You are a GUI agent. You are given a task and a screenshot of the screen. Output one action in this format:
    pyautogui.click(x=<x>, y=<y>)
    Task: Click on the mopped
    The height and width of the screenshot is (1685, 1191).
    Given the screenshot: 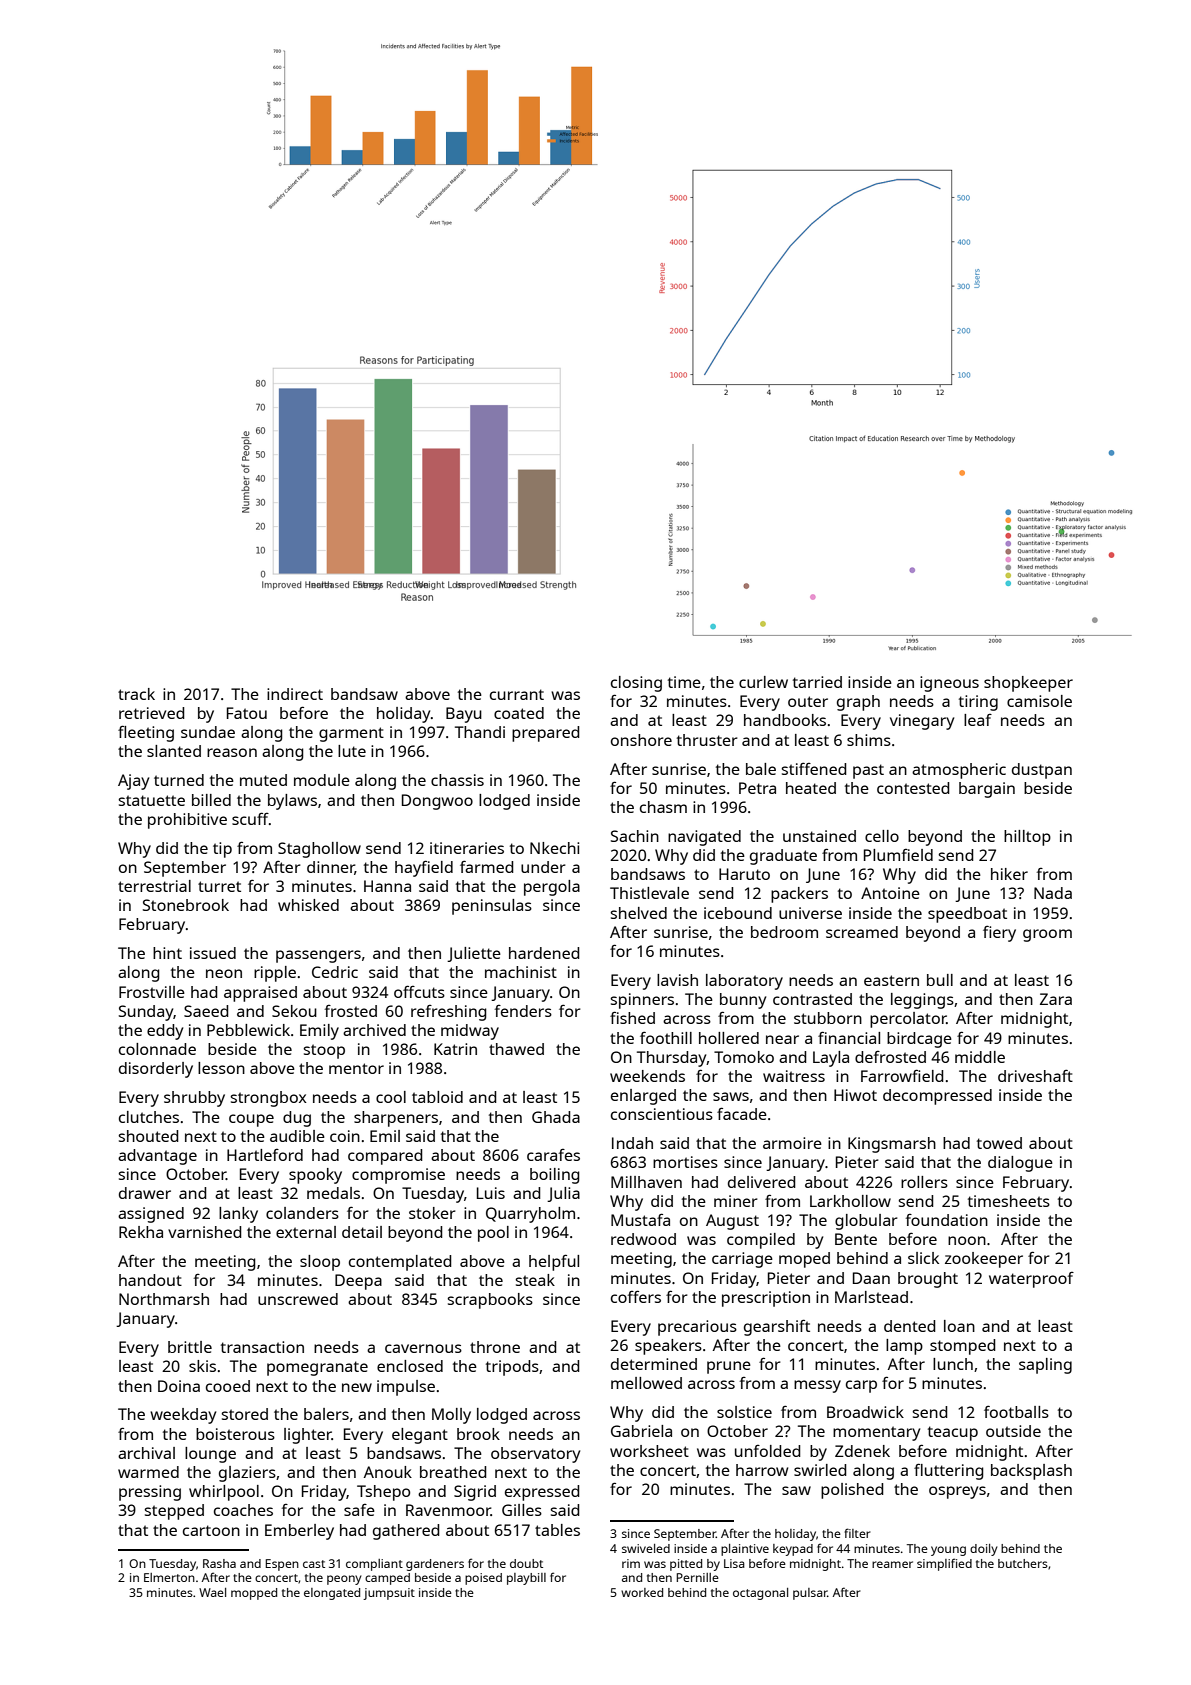 What is the action you would take?
    pyautogui.click(x=254, y=1594)
